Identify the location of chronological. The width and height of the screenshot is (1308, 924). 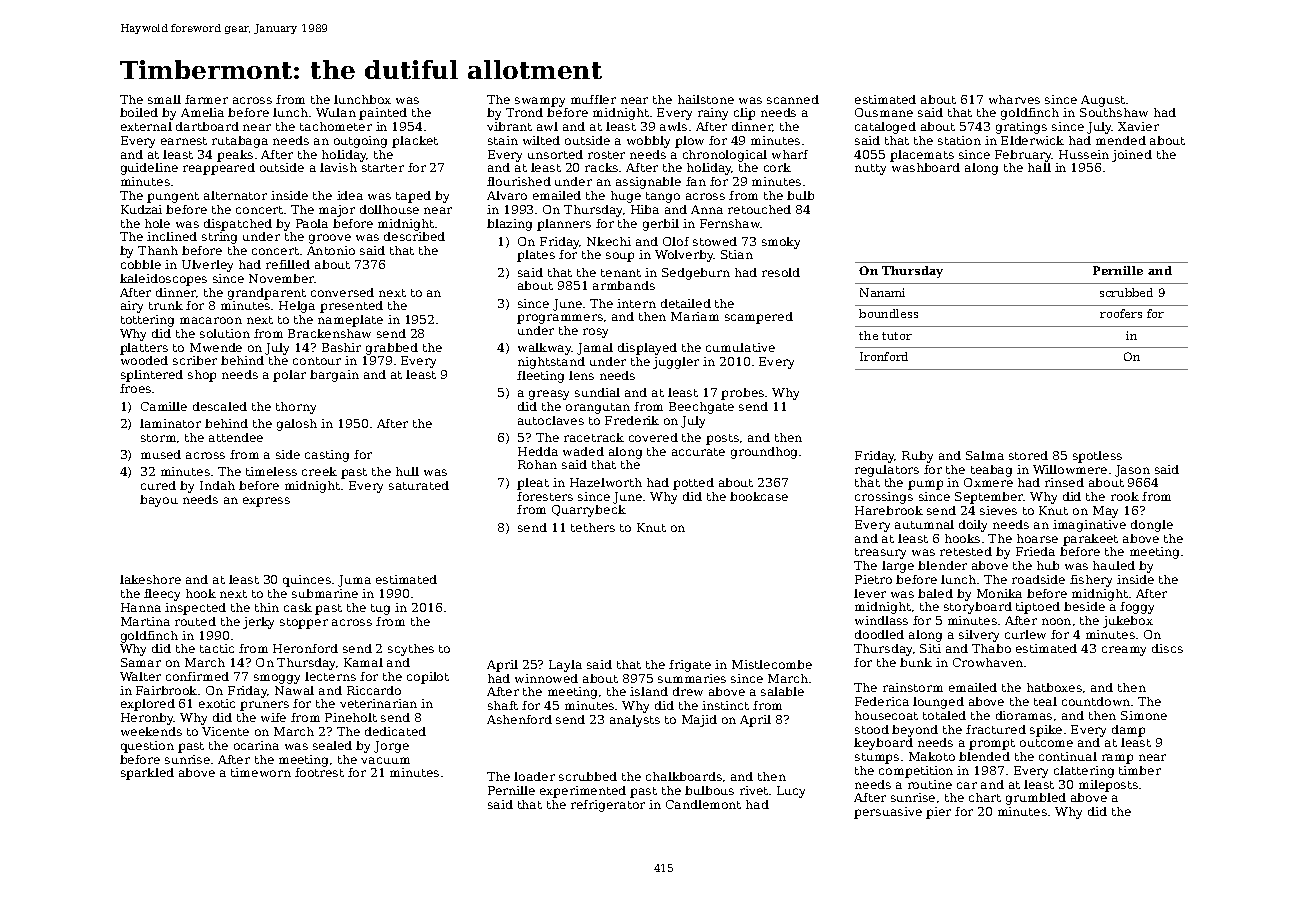
(725, 156).
